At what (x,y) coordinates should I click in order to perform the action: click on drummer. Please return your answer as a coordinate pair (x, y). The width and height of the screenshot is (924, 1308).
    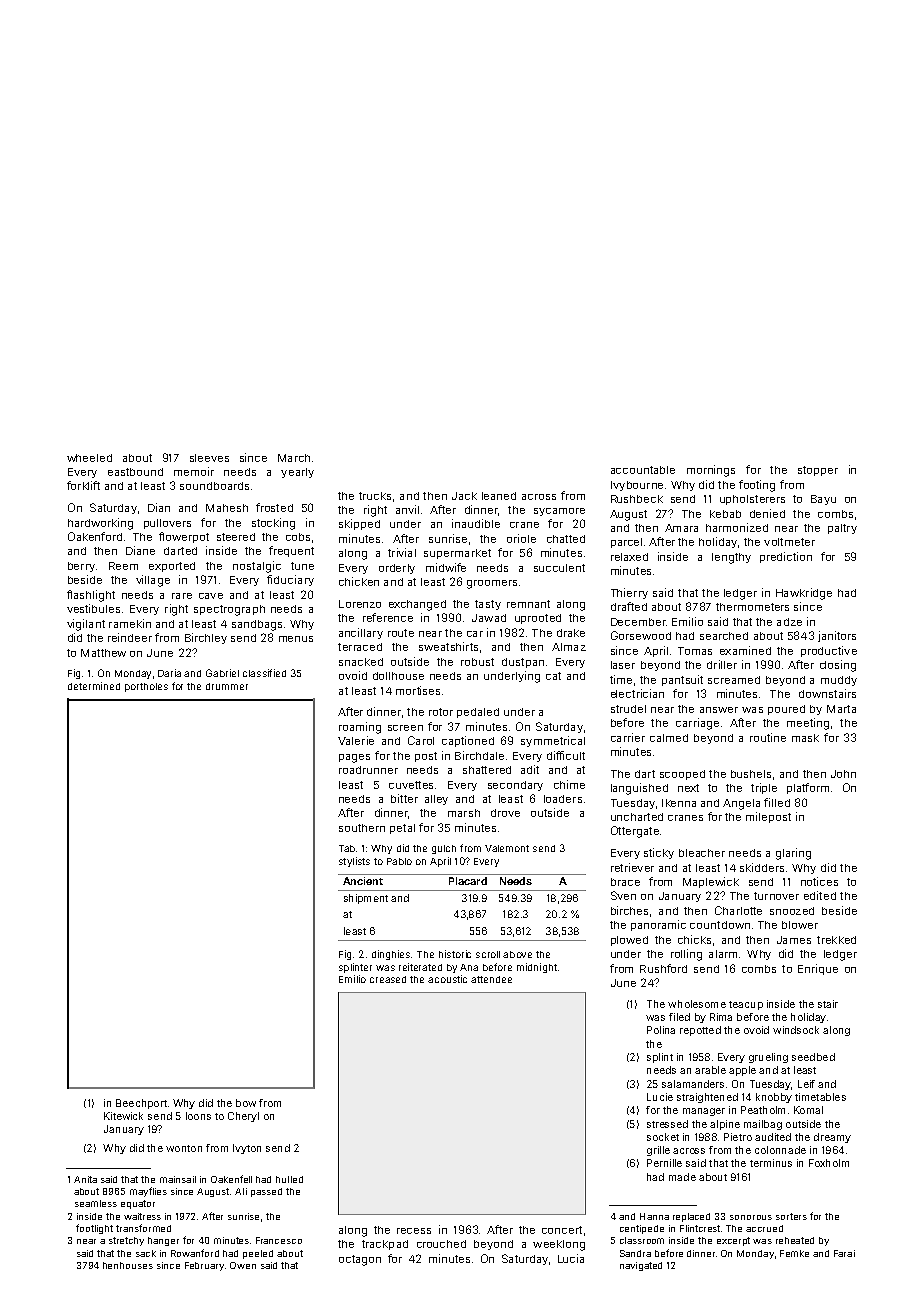
    Looking at the image, I should click on (227, 686).
